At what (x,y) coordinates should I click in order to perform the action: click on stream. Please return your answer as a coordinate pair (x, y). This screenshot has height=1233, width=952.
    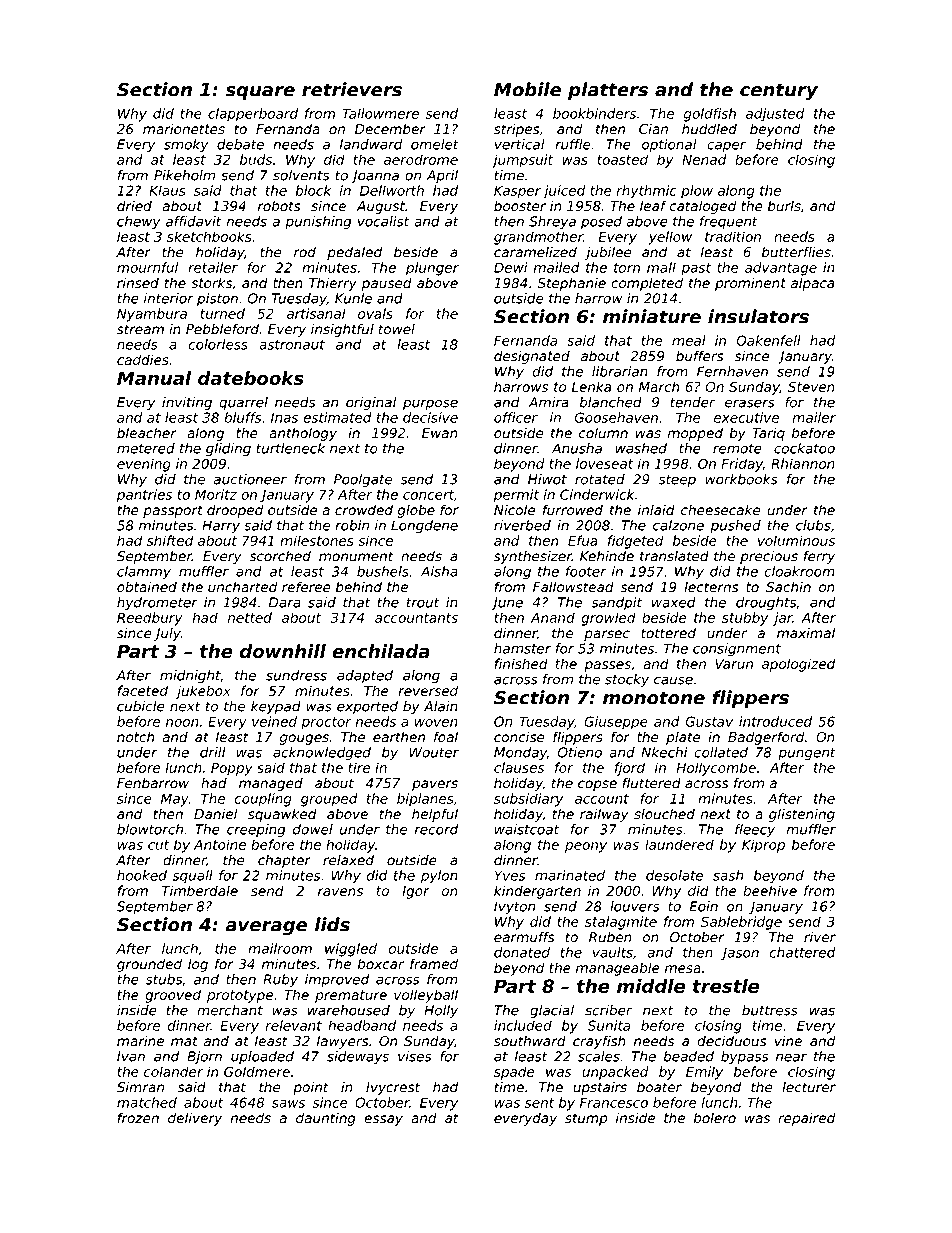
    Looking at the image, I should click on (140, 329).
